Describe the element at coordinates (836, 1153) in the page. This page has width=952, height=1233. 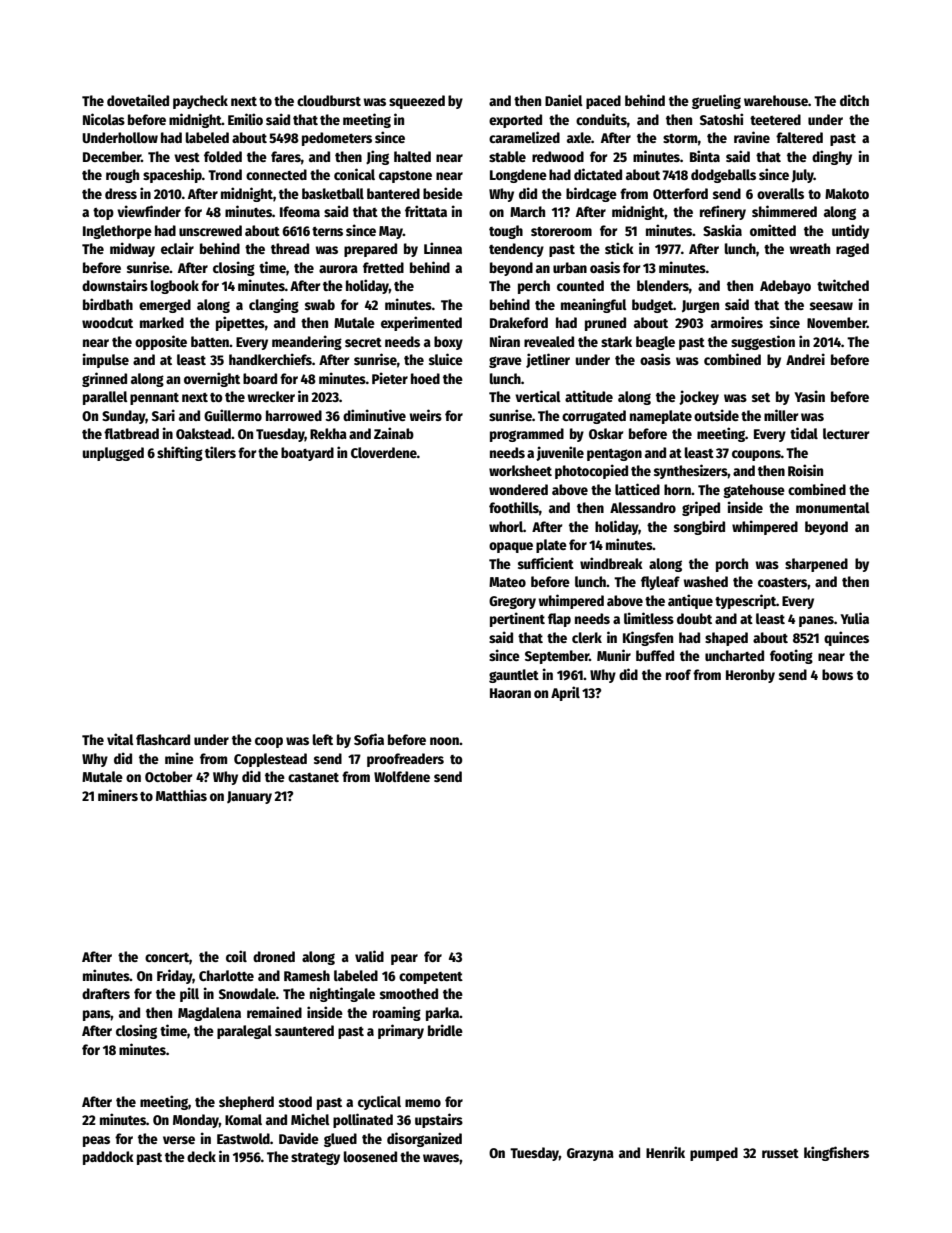
I see `kingfishers` at that location.
